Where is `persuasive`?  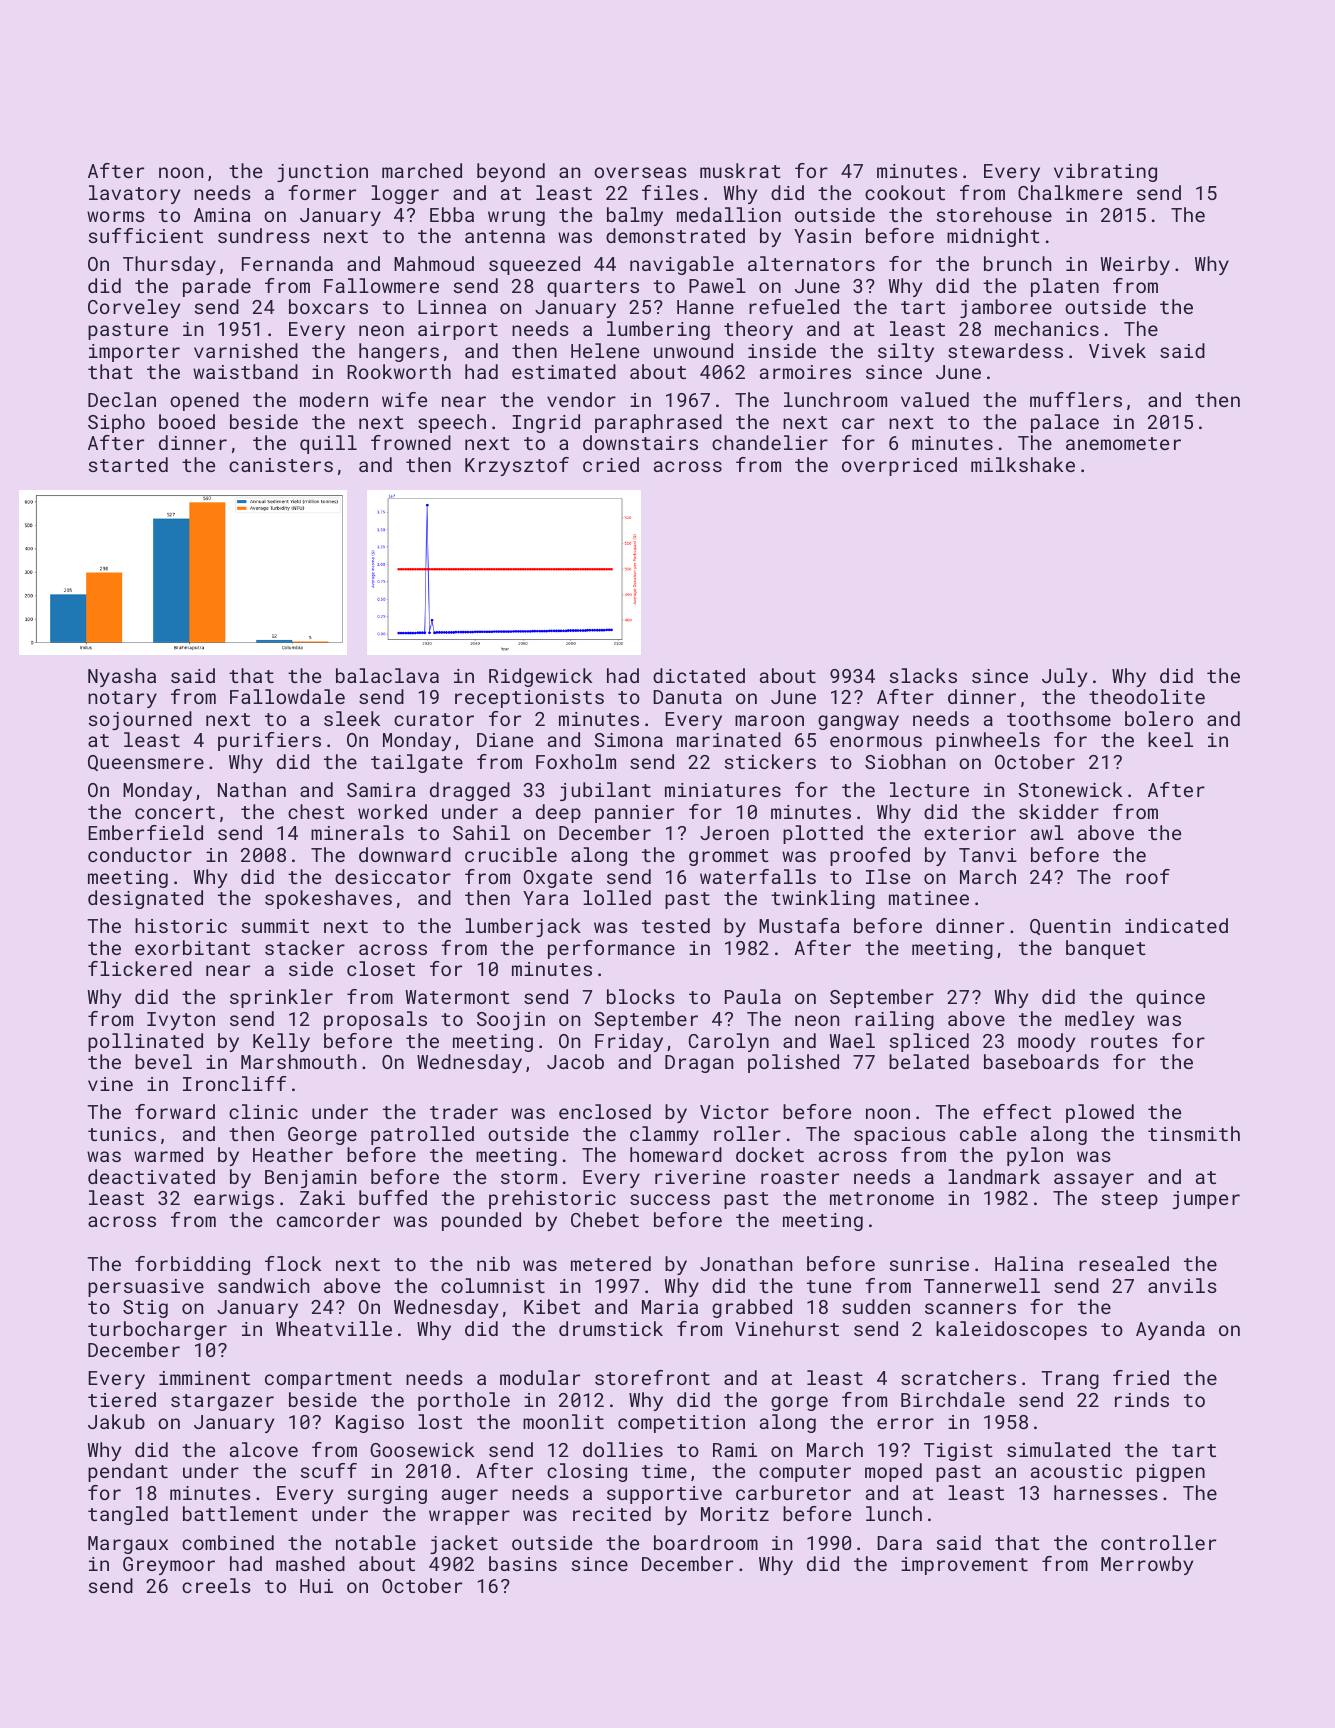
persuasive is located at coordinates (146, 1288).
